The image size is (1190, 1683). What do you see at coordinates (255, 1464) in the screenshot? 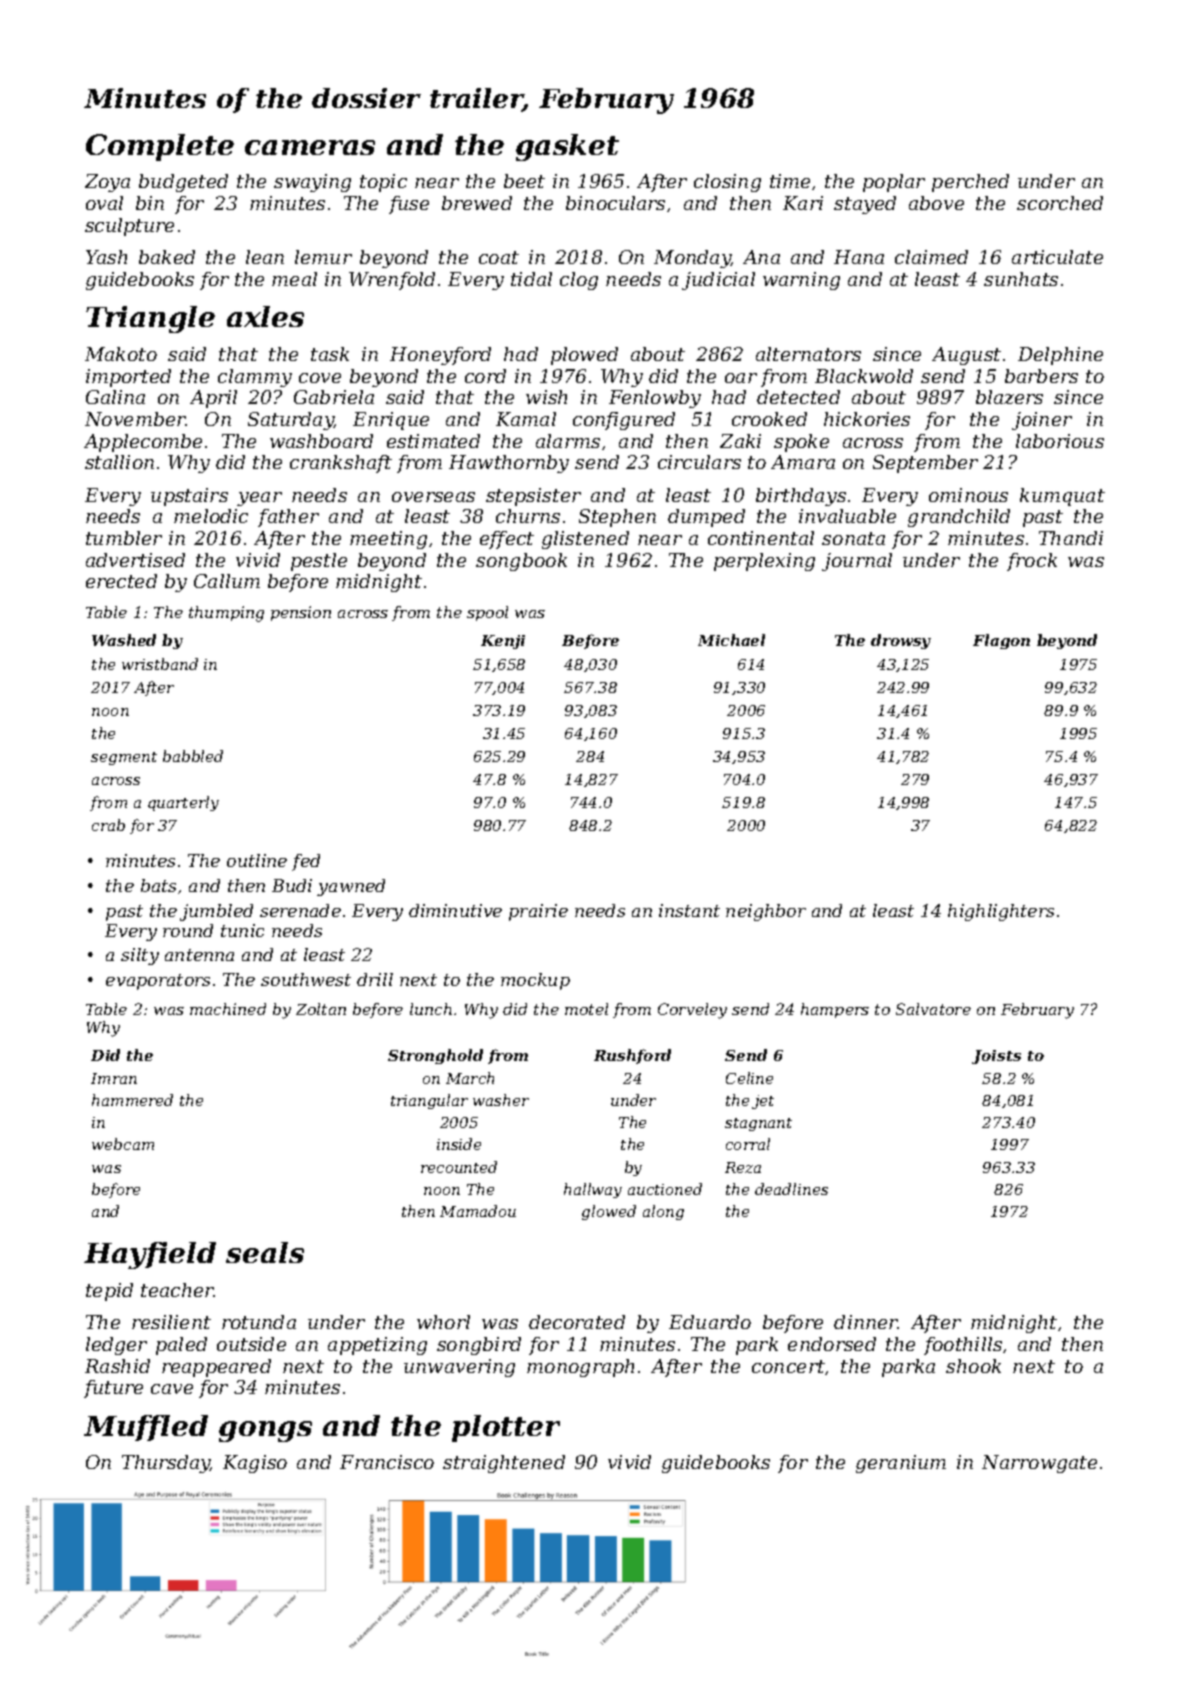
I see `Kagiso` at bounding box center [255, 1464].
